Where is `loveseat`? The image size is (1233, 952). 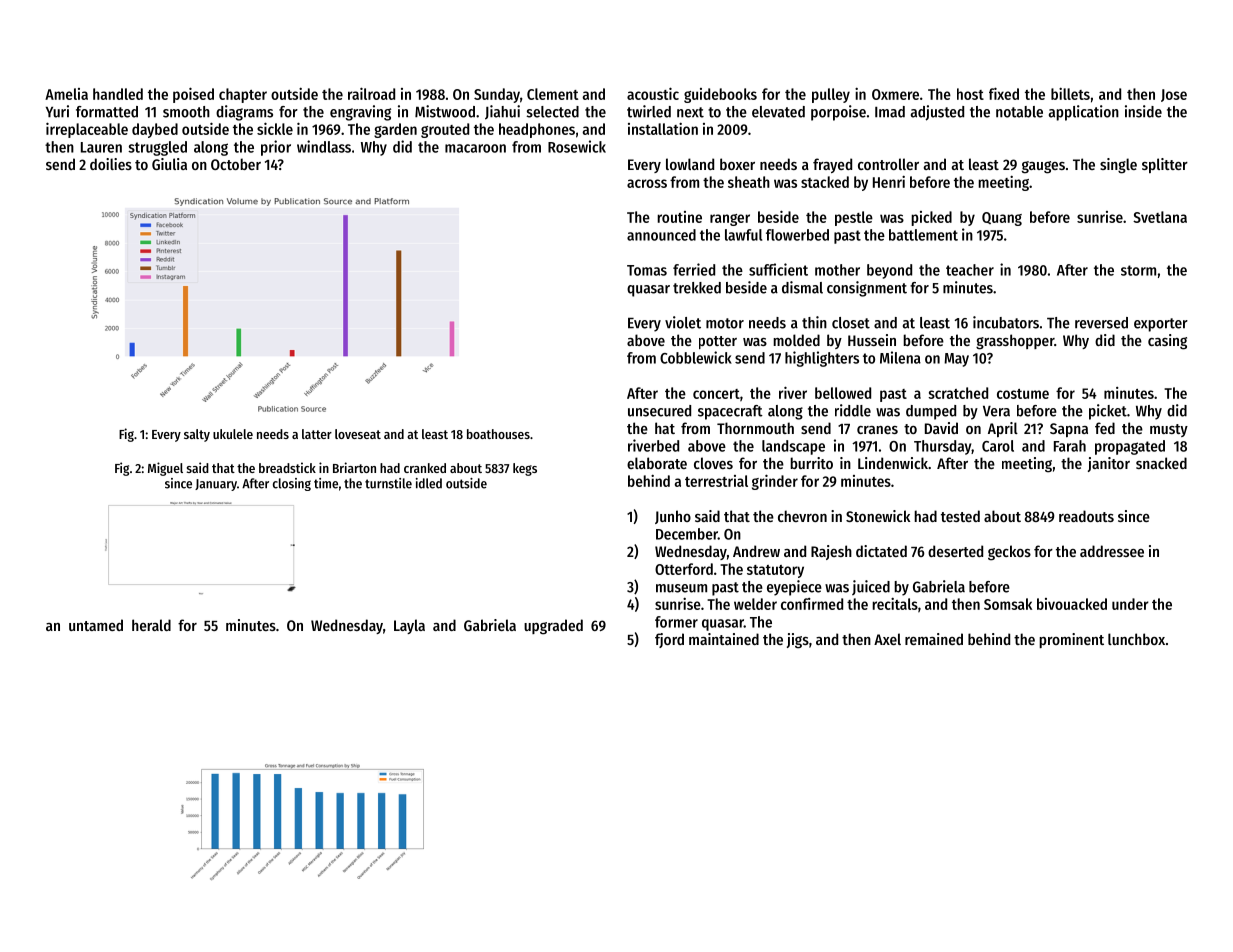
loveseat is located at coordinates (358, 434).
